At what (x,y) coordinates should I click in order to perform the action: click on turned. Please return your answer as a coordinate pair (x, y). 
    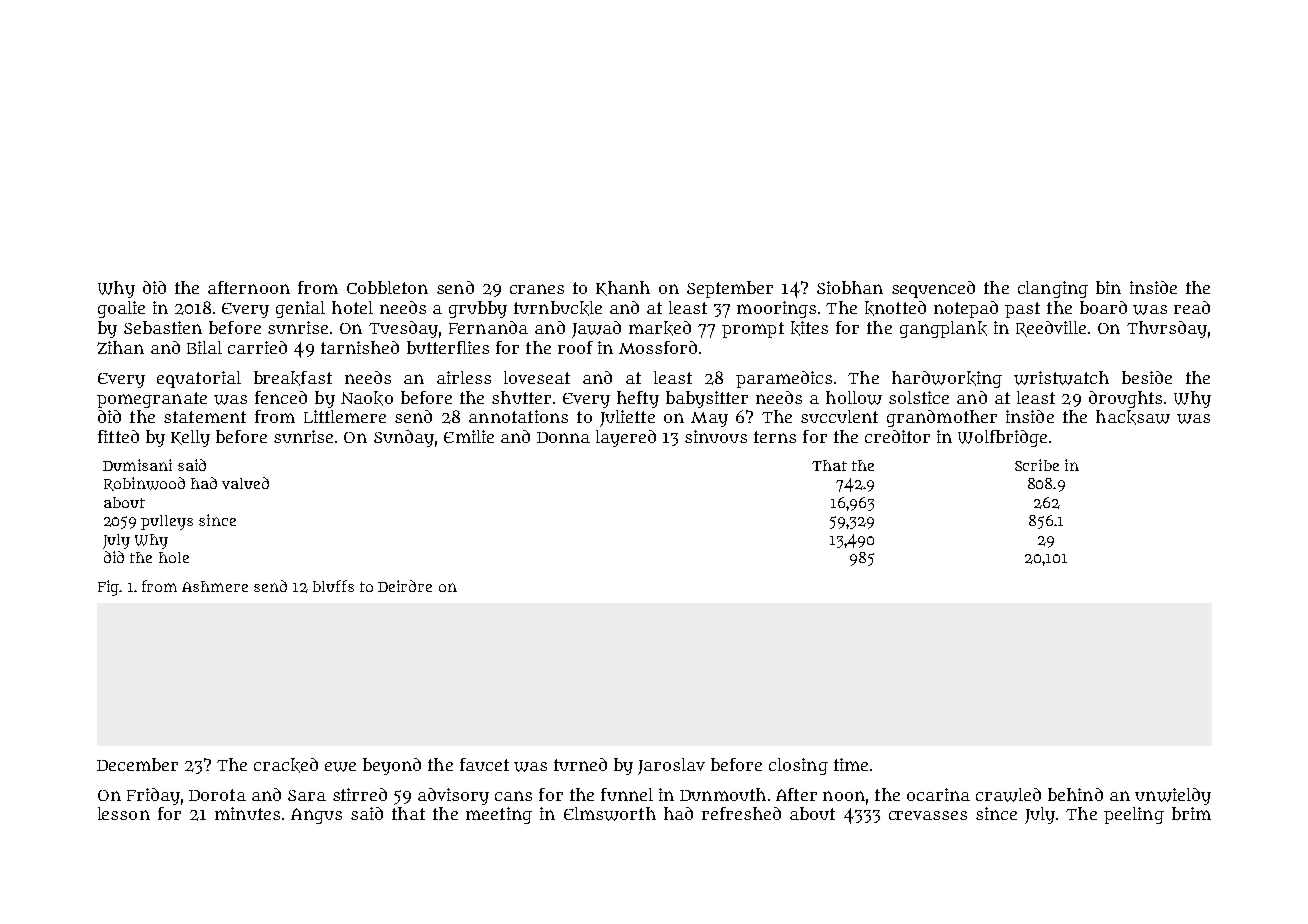
    Looking at the image, I should click on (580, 764).
